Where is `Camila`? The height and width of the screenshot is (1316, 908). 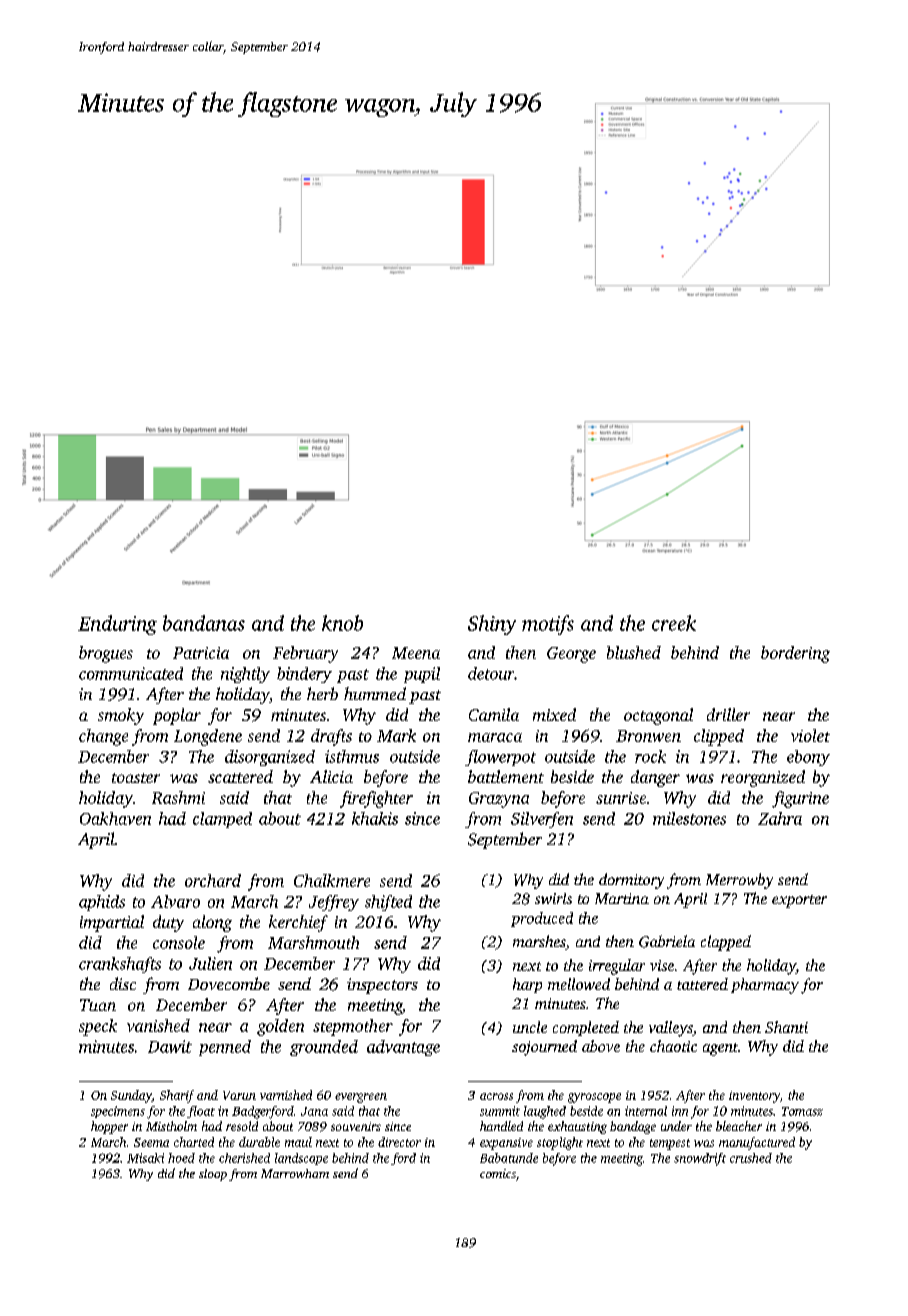 Camila is located at coordinates (494, 714).
